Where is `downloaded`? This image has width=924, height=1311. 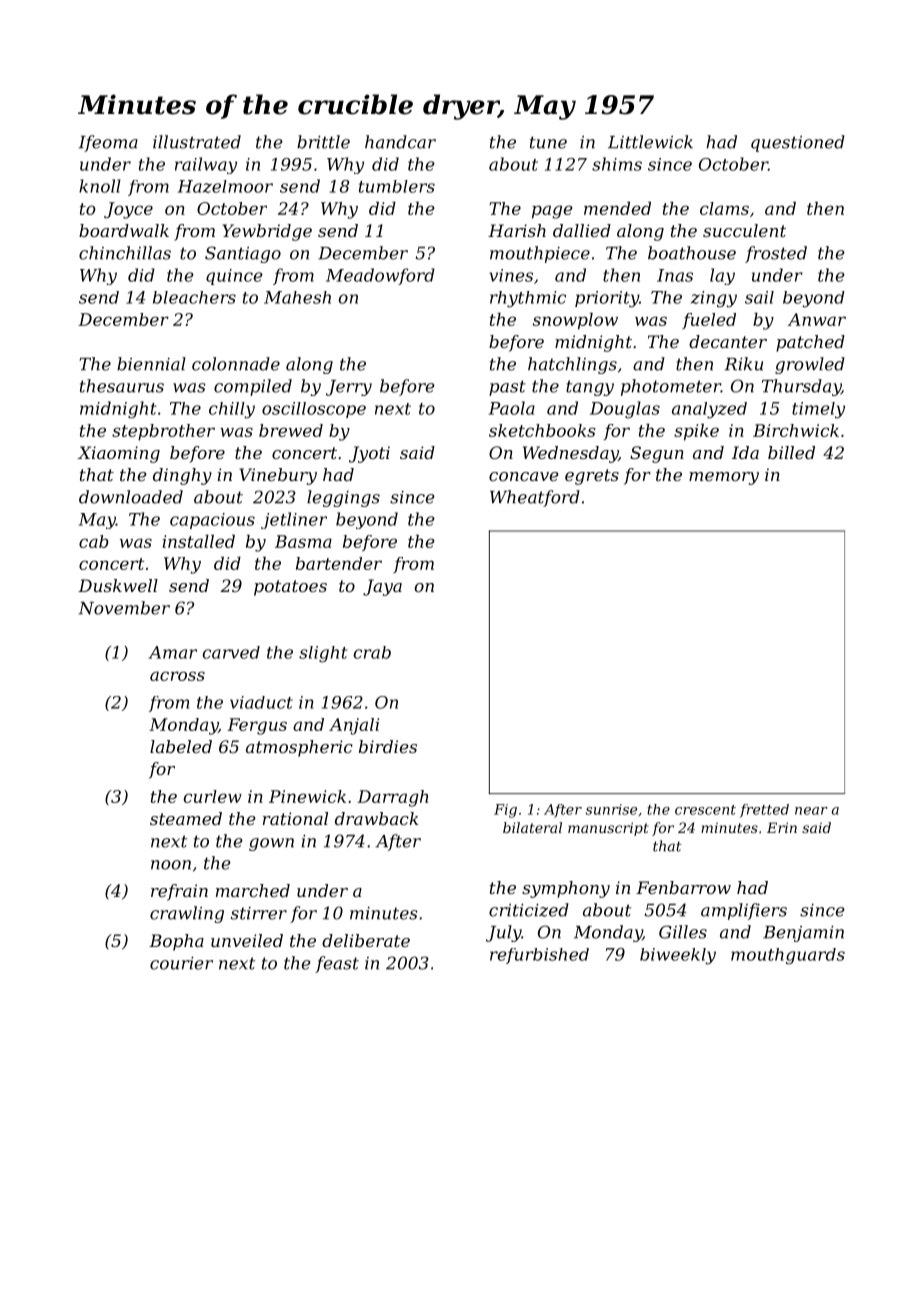 downloaded is located at coordinates (131, 497).
